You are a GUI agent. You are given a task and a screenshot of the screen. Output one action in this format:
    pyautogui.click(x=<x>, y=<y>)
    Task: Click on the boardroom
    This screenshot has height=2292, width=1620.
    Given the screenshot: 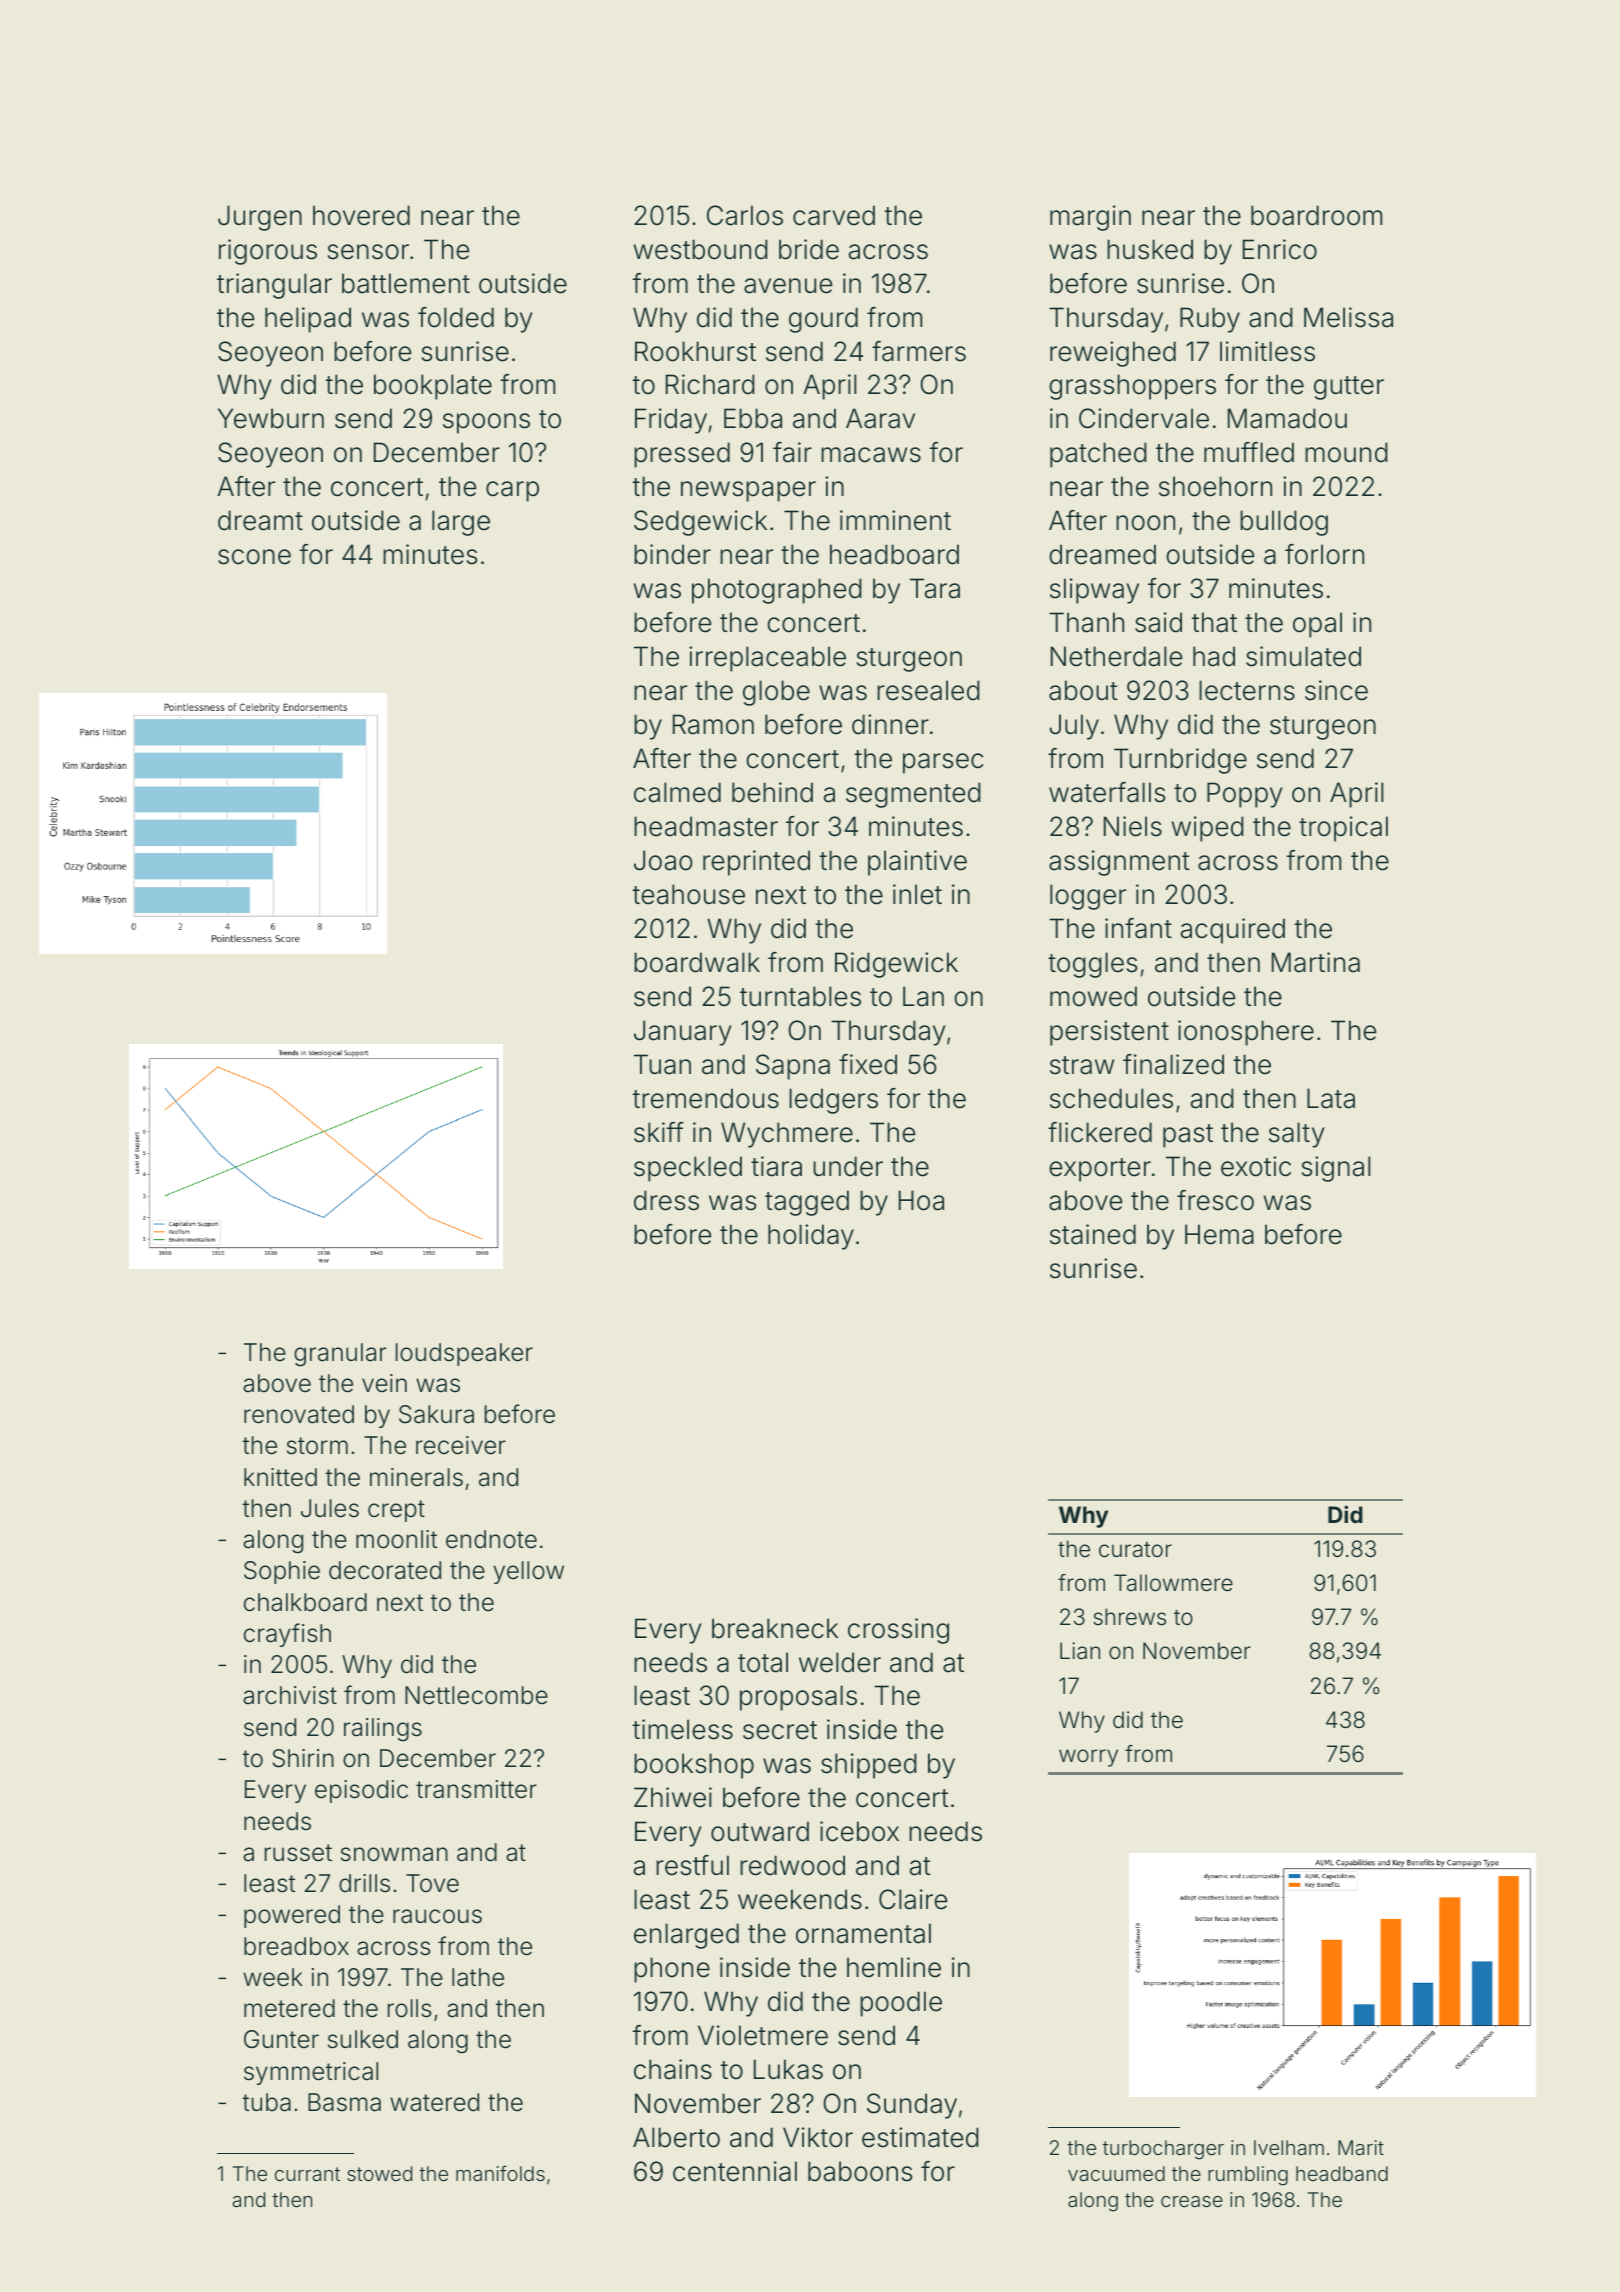 What is the action you would take?
    pyautogui.click(x=1316, y=215)
